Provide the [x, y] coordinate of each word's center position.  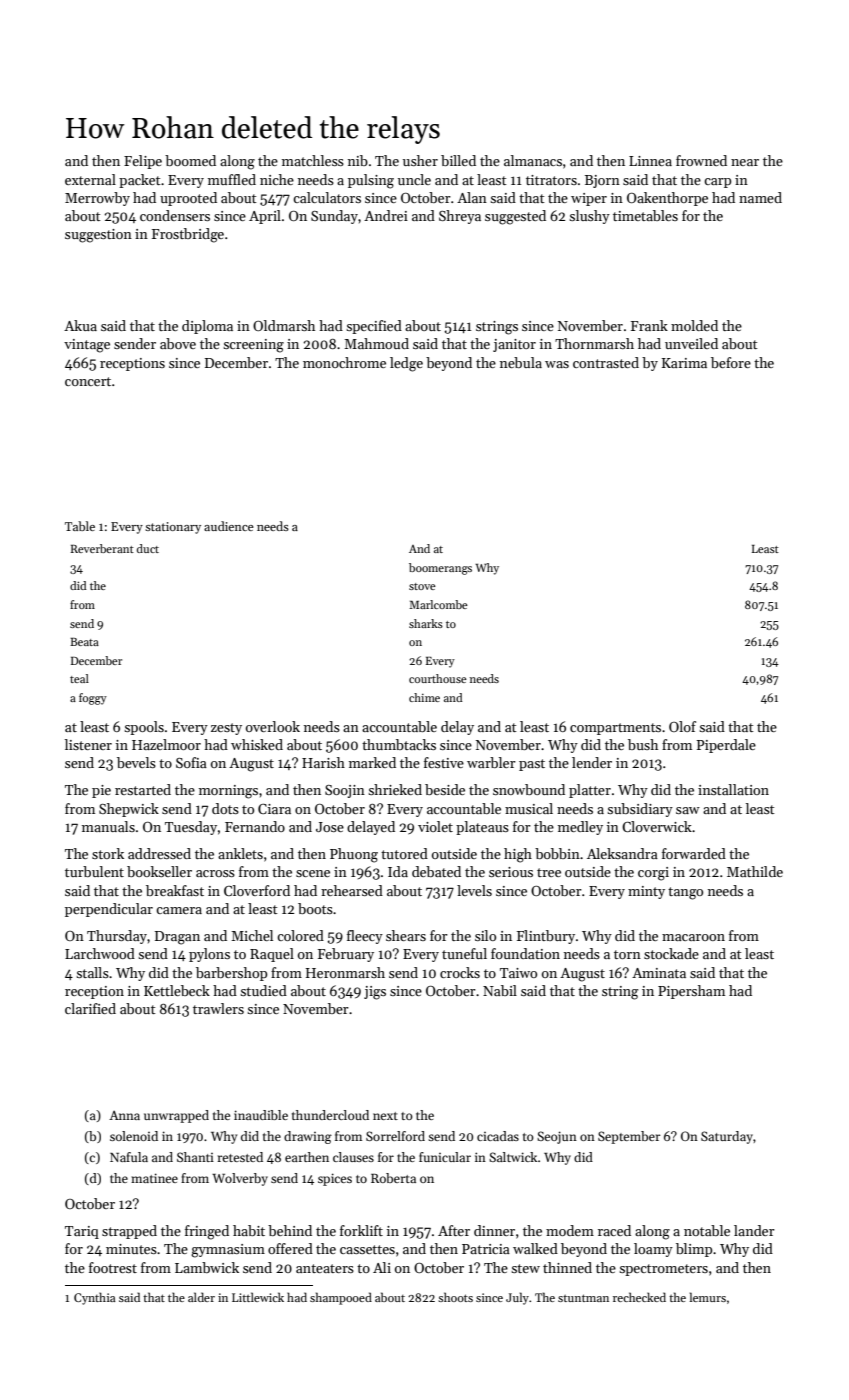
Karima [684, 363]
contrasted [606, 362]
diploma [207, 327]
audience [229, 526]
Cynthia [95, 1298]
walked [535, 1248]
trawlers [218, 1008]
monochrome [344, 362]
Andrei [386, 215]
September [629, 1137]
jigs [375, 993]
